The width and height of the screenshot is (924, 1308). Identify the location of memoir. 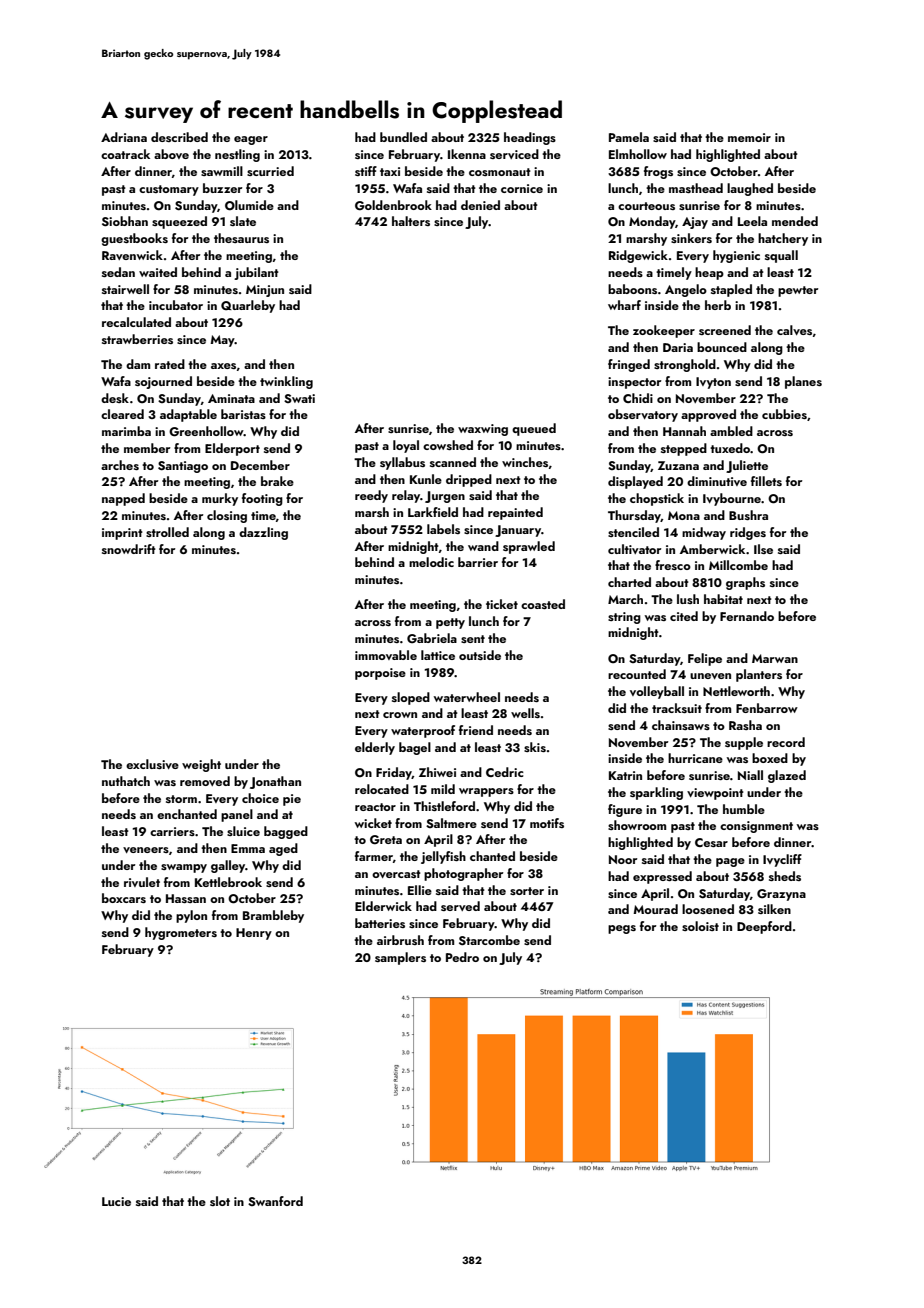
(749, 137).
